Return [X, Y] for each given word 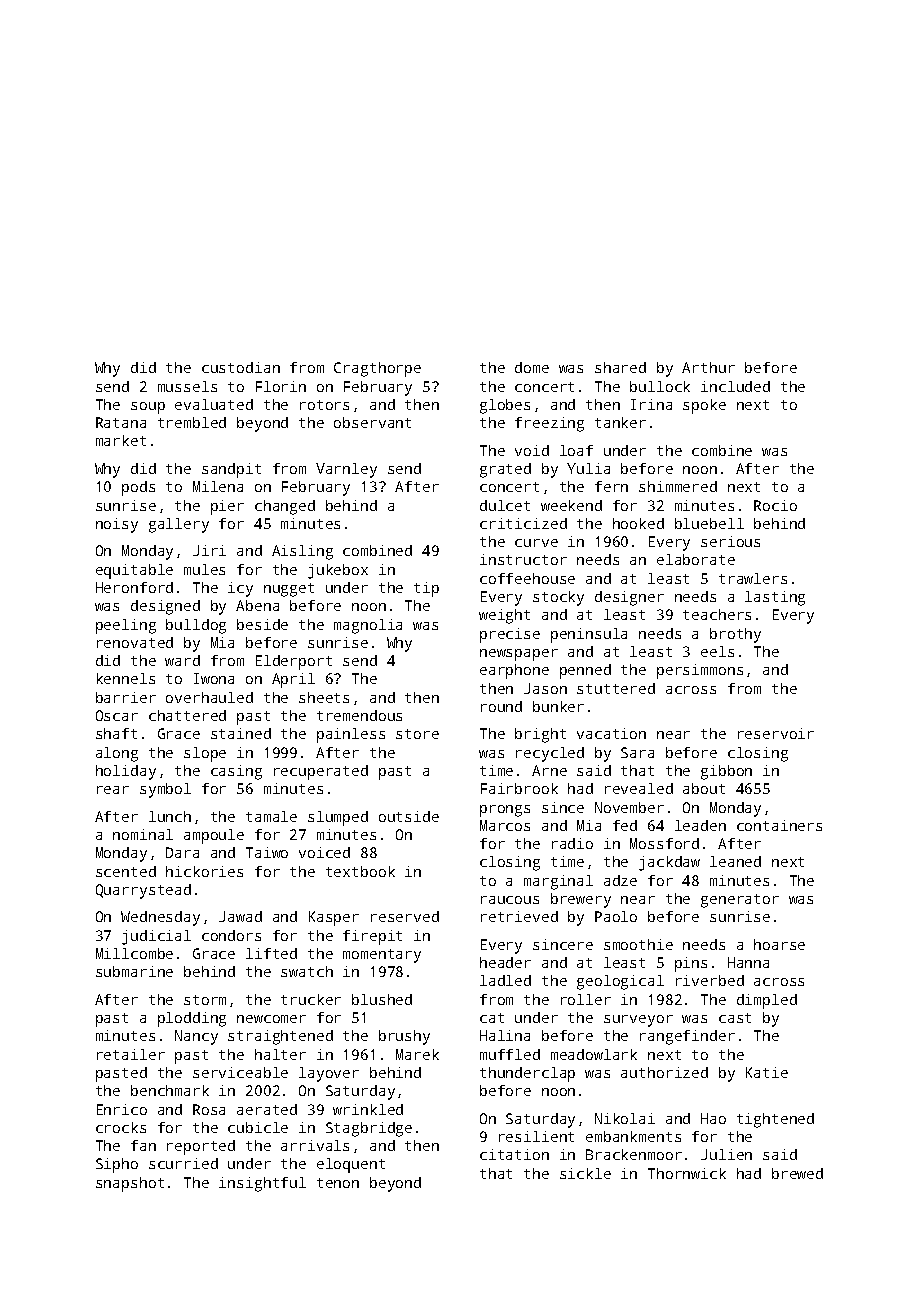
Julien [726, 1154]
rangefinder [687, 1037]
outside [409, 816]
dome [532, 367]
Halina [505, 1035]
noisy [117, 525]
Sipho [117, 1165]
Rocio [775, 505]
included [735, 386]
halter [280, 1054]
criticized [523, 523]
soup [148, 408]
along [117, 754]
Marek [417, 1054]
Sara [637, 752]
